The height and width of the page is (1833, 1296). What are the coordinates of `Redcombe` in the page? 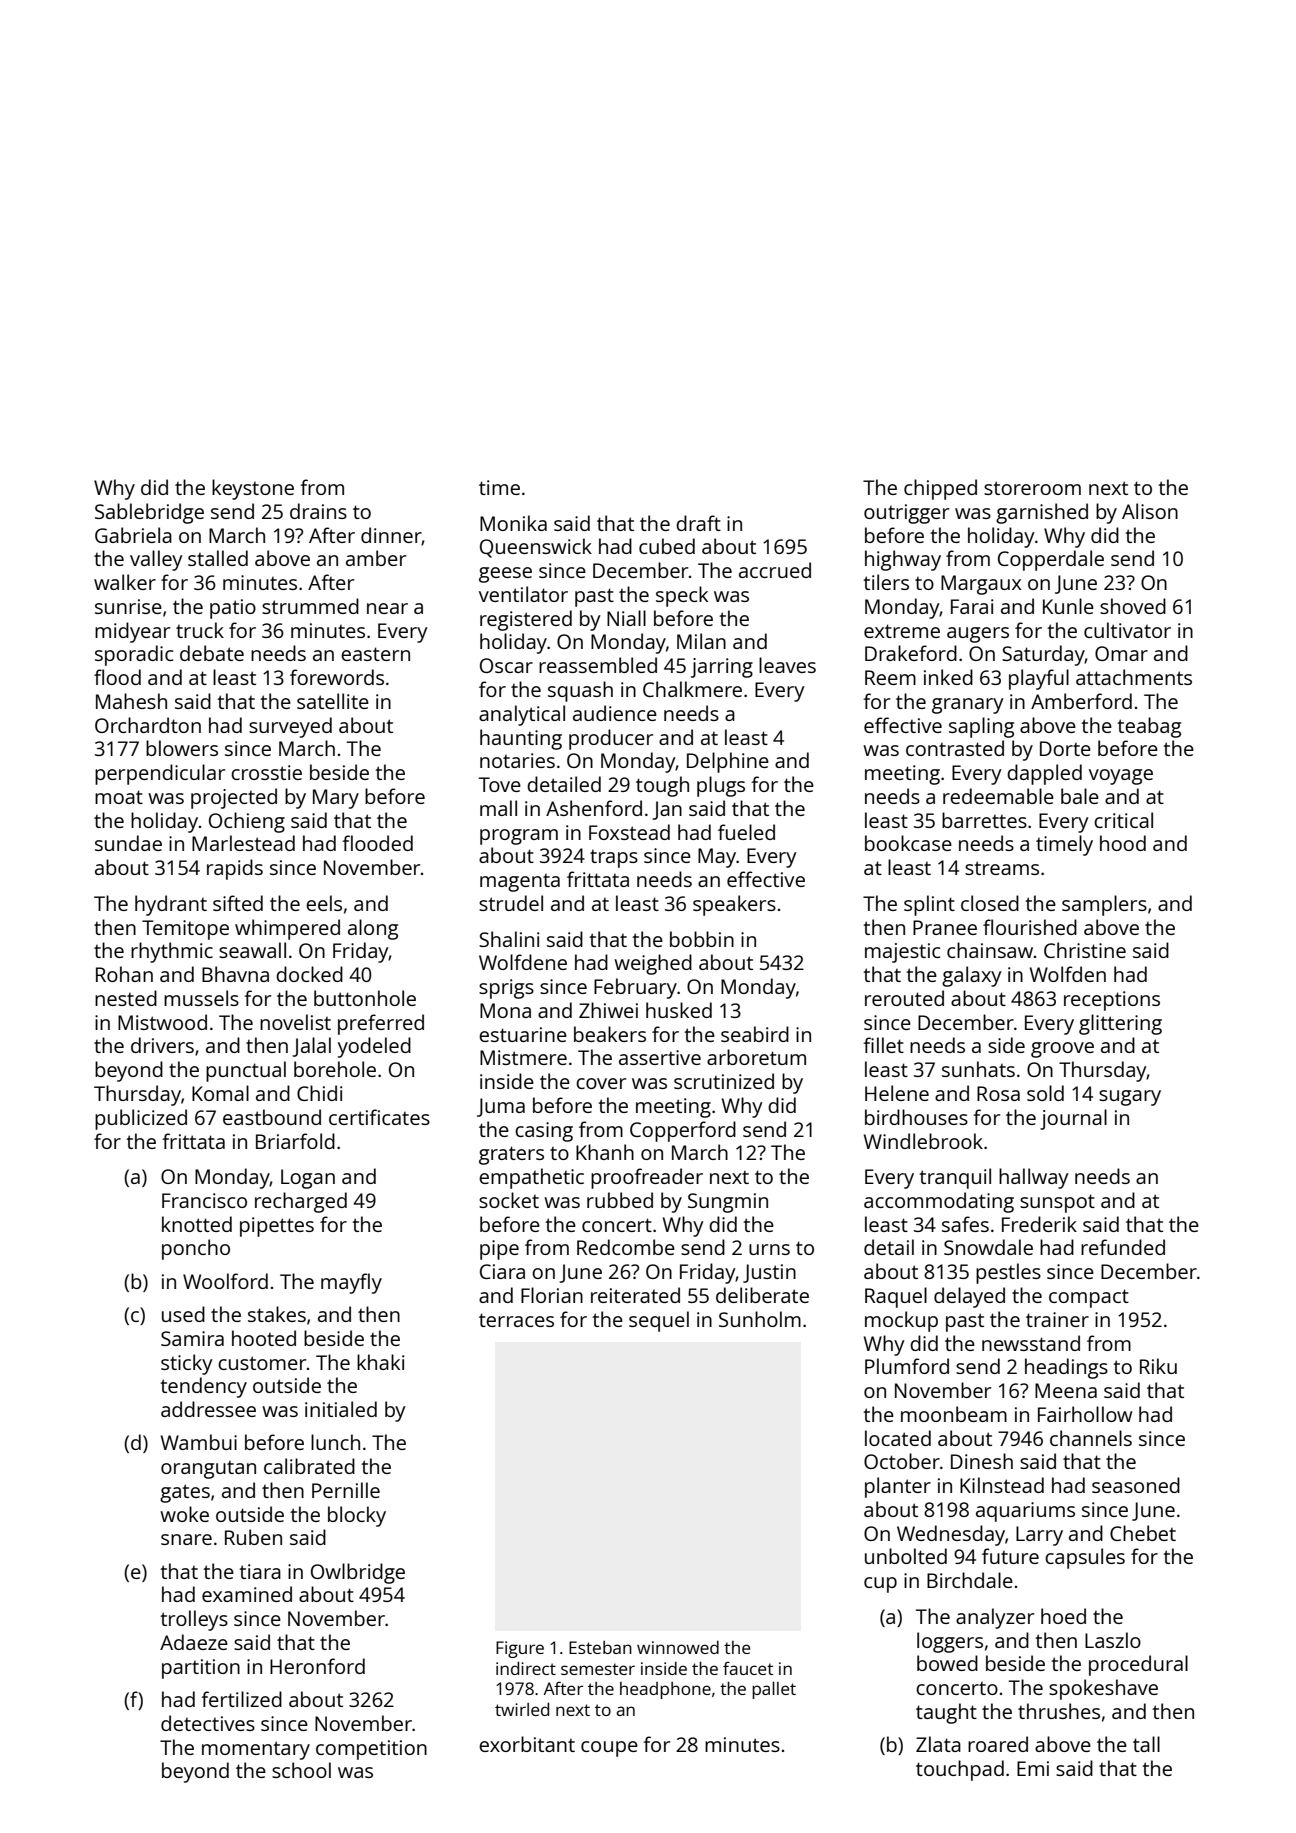 It's located at (626, 1247).
